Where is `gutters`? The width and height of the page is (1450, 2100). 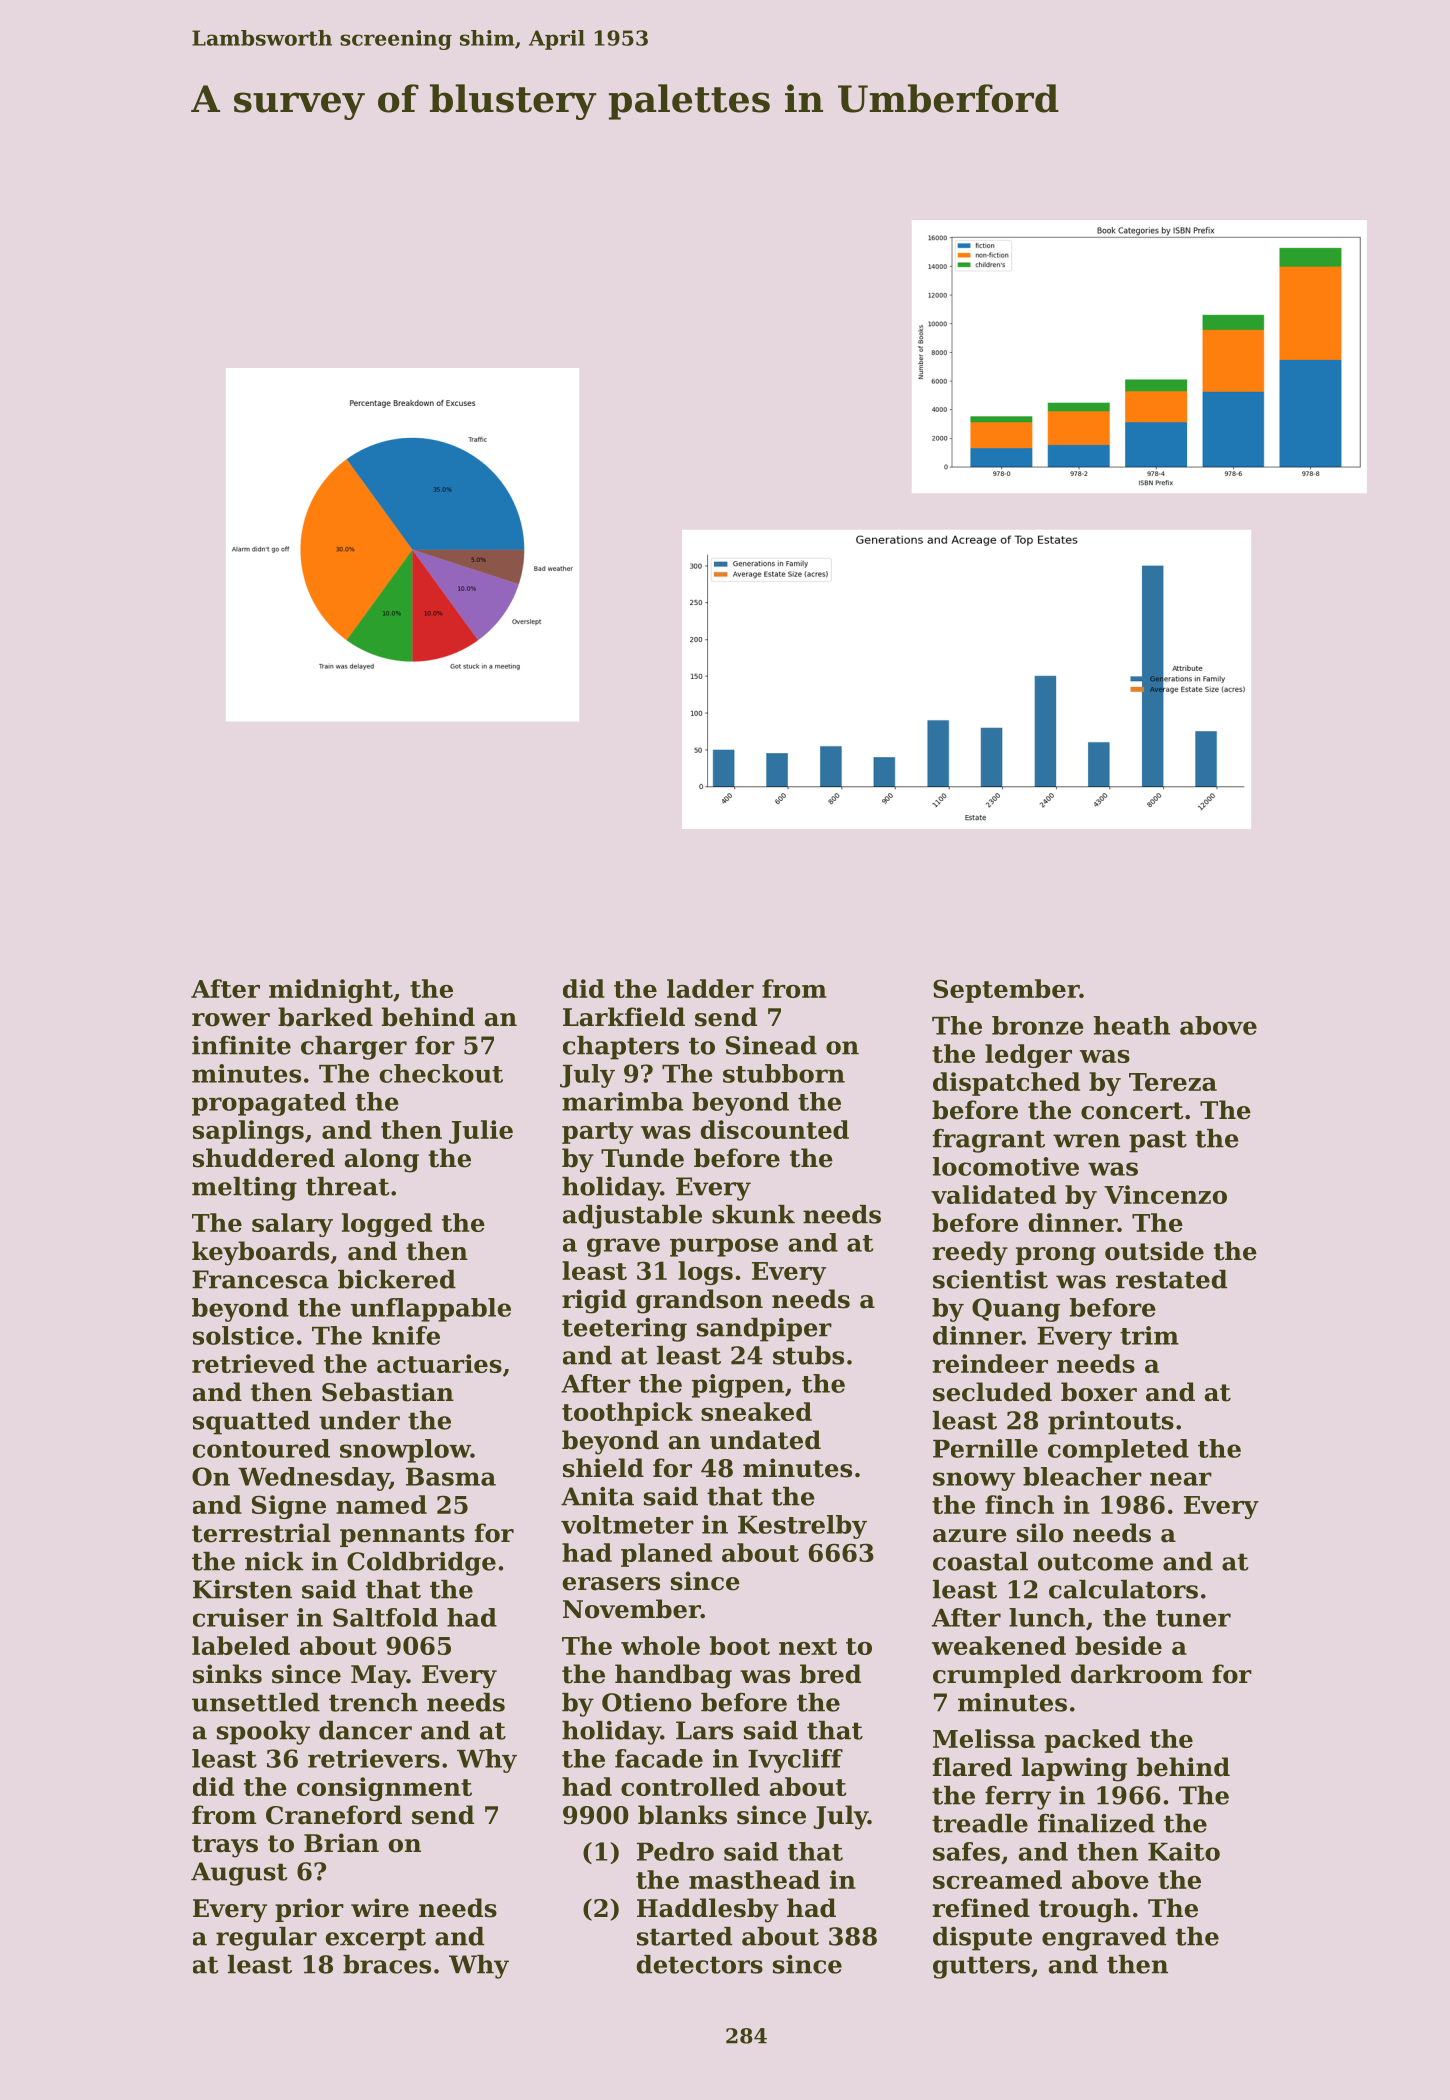
gutters is located at coordinates (981, 1967).
